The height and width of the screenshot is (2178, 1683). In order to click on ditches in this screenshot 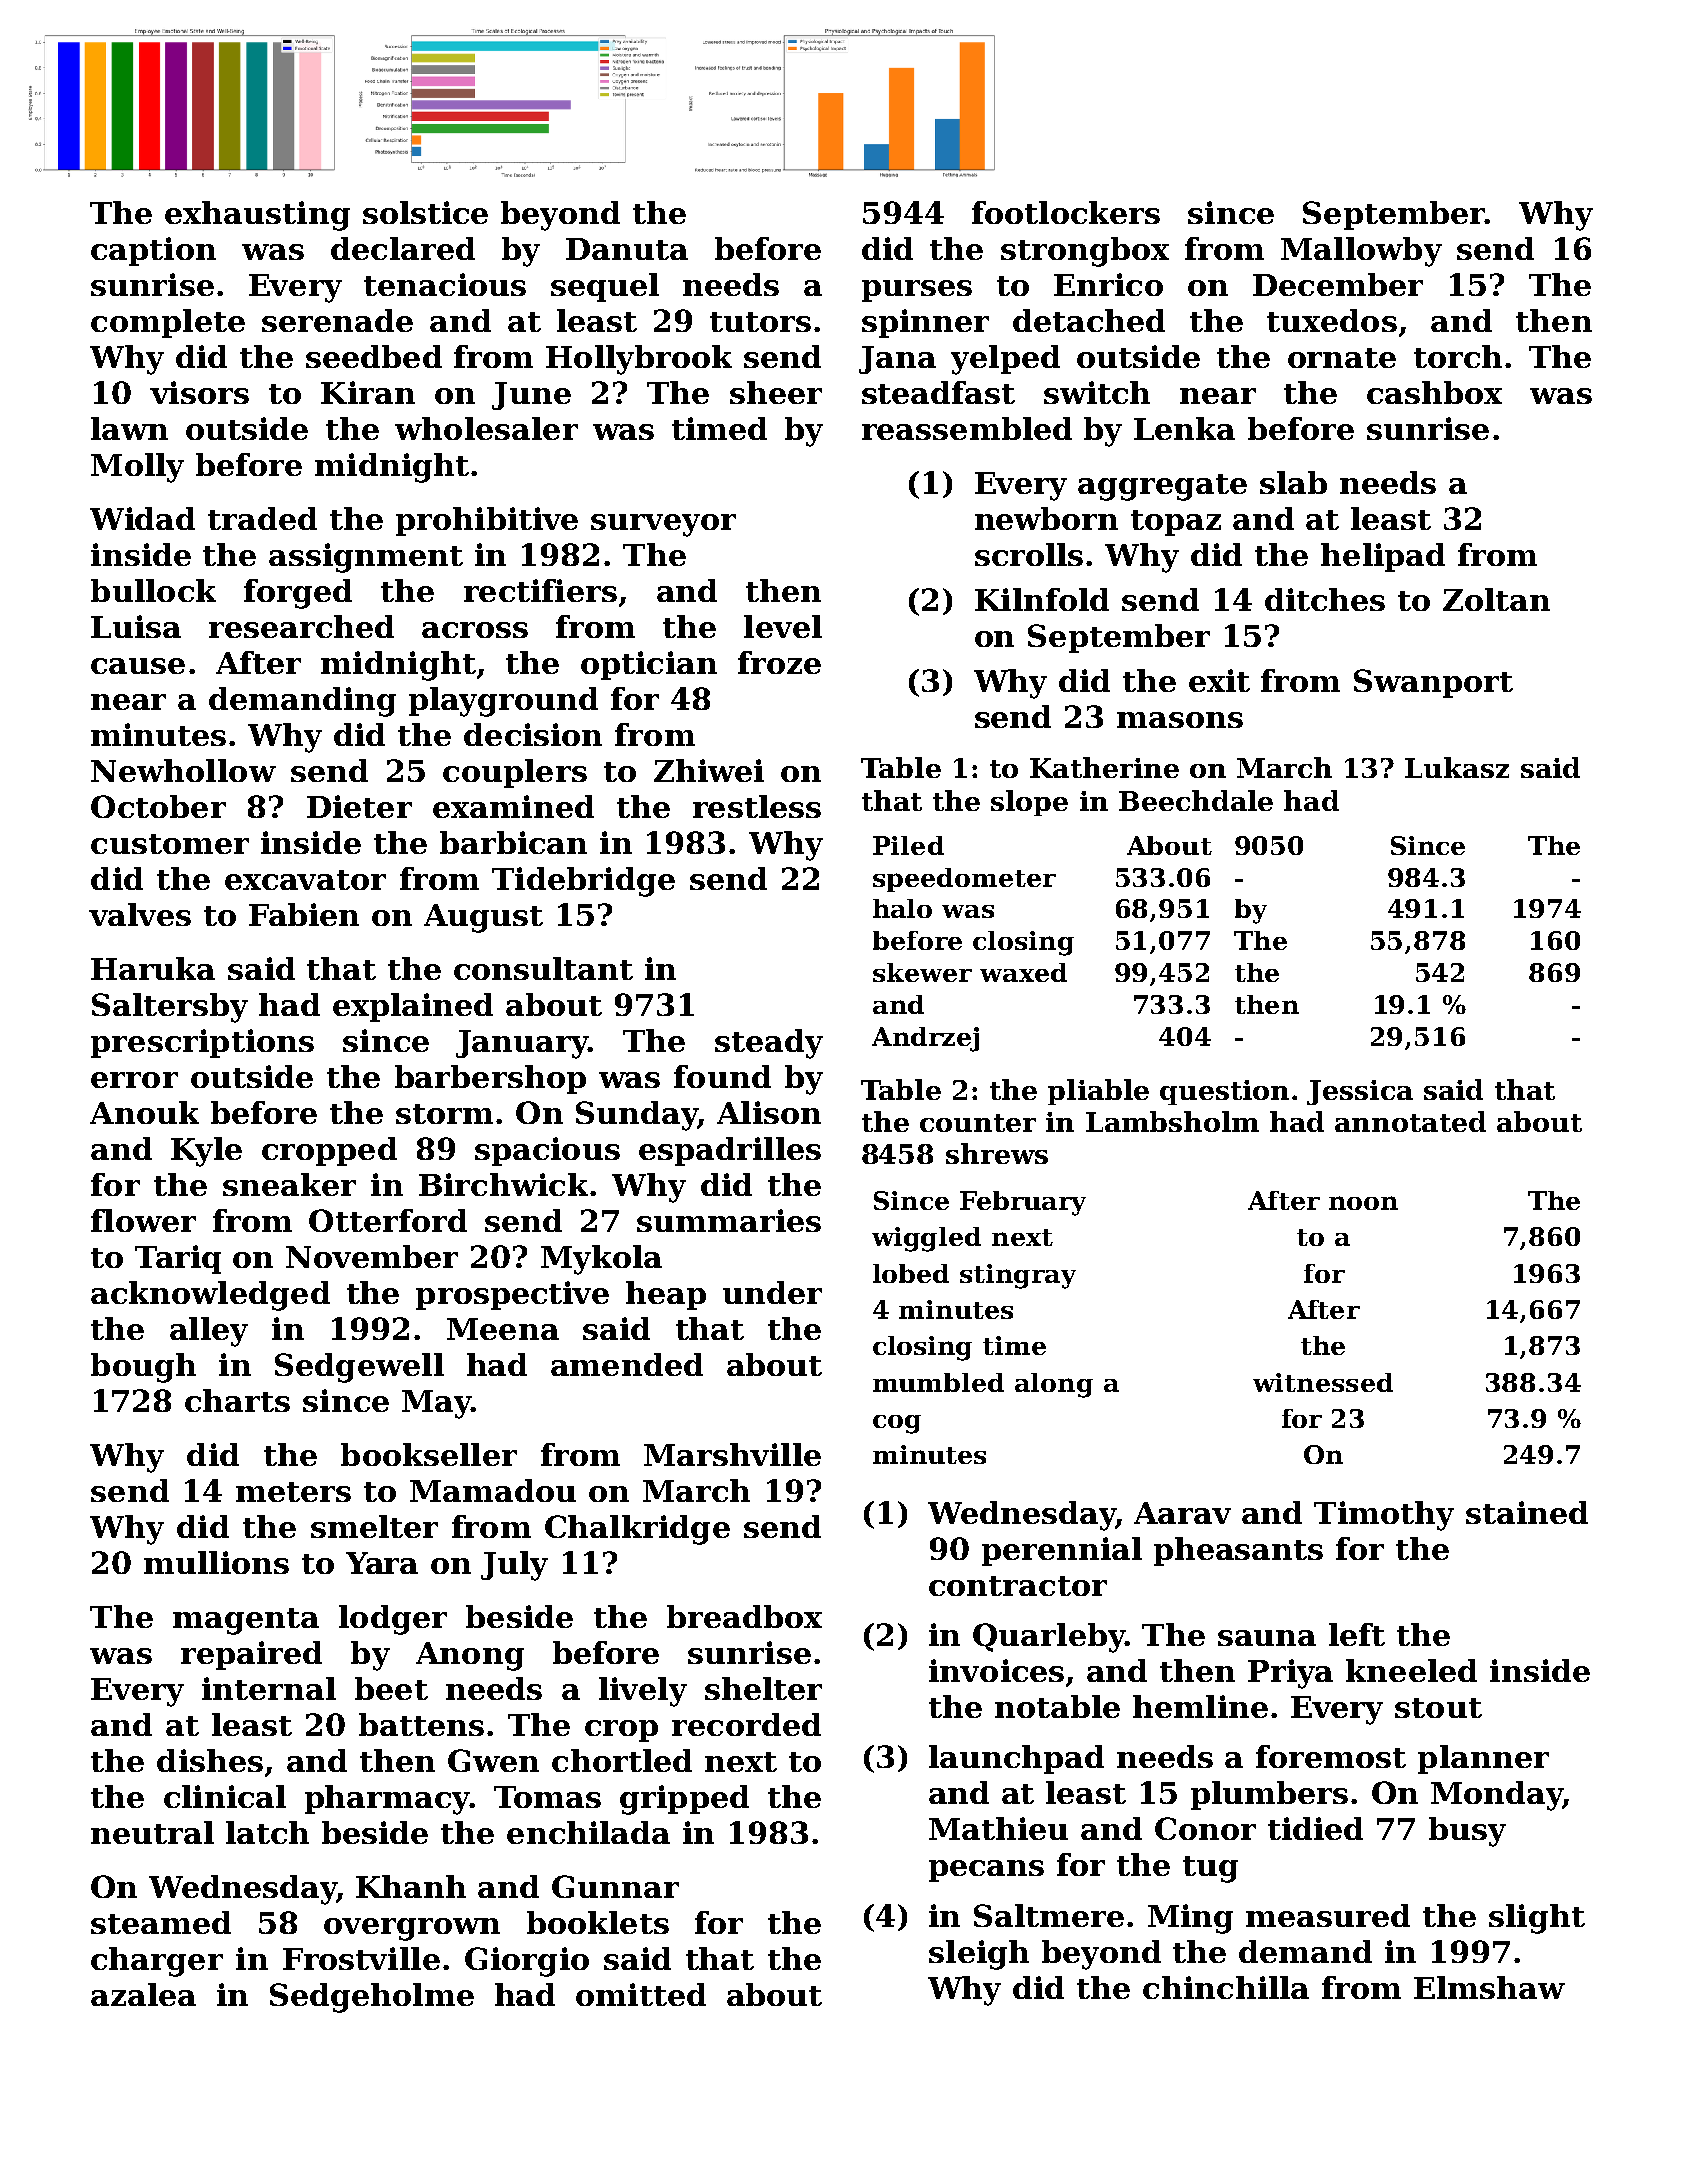, I will do `click(1325, 599)`.
